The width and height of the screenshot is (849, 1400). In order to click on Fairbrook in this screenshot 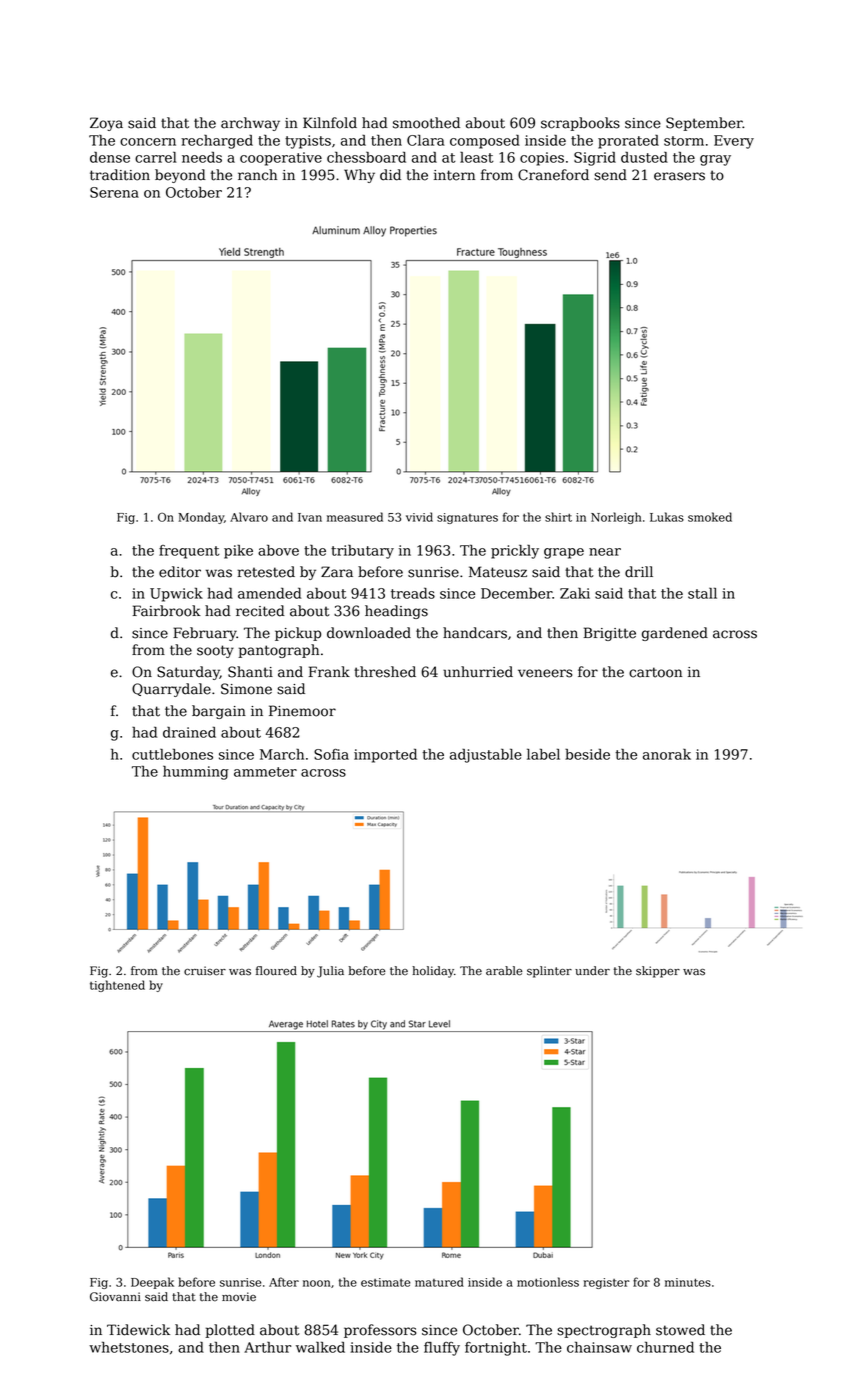, I will do `click(167, 611)`.
